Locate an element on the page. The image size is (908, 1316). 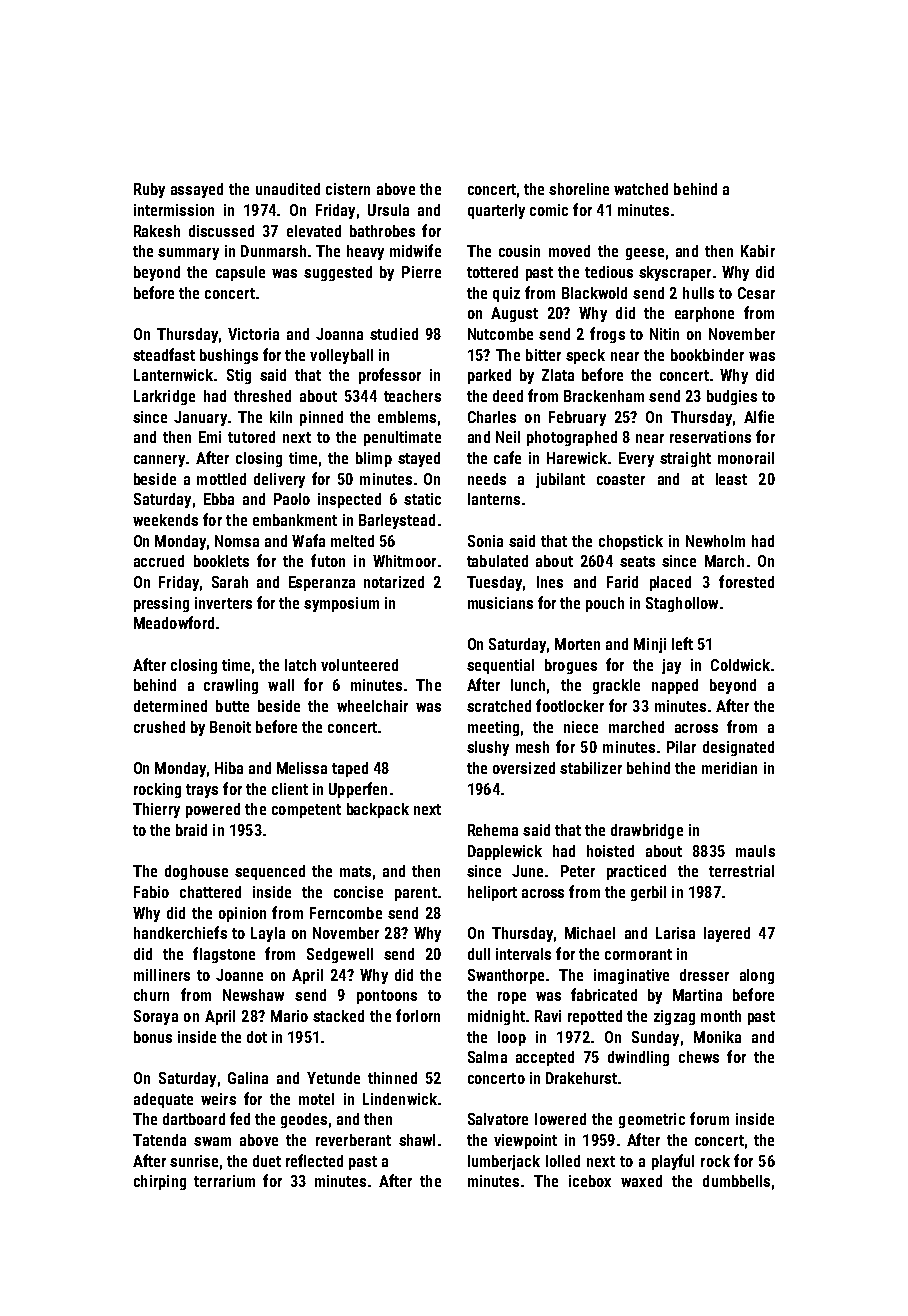
jubilant is located at coordinates (560, 480).
